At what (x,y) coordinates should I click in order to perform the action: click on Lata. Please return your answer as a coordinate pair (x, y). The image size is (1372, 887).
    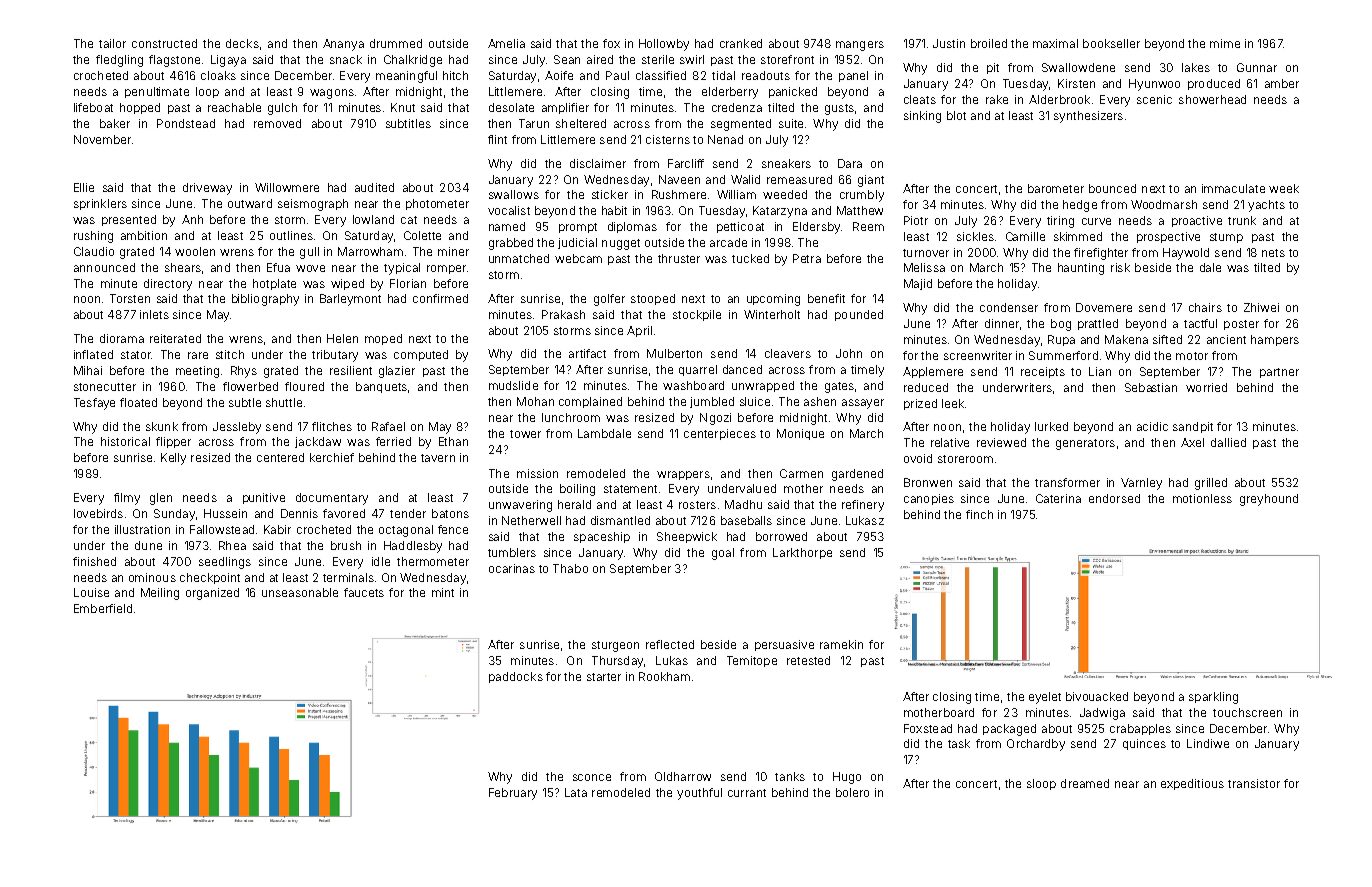
    Looking at the image, I should click on (576, 792).
